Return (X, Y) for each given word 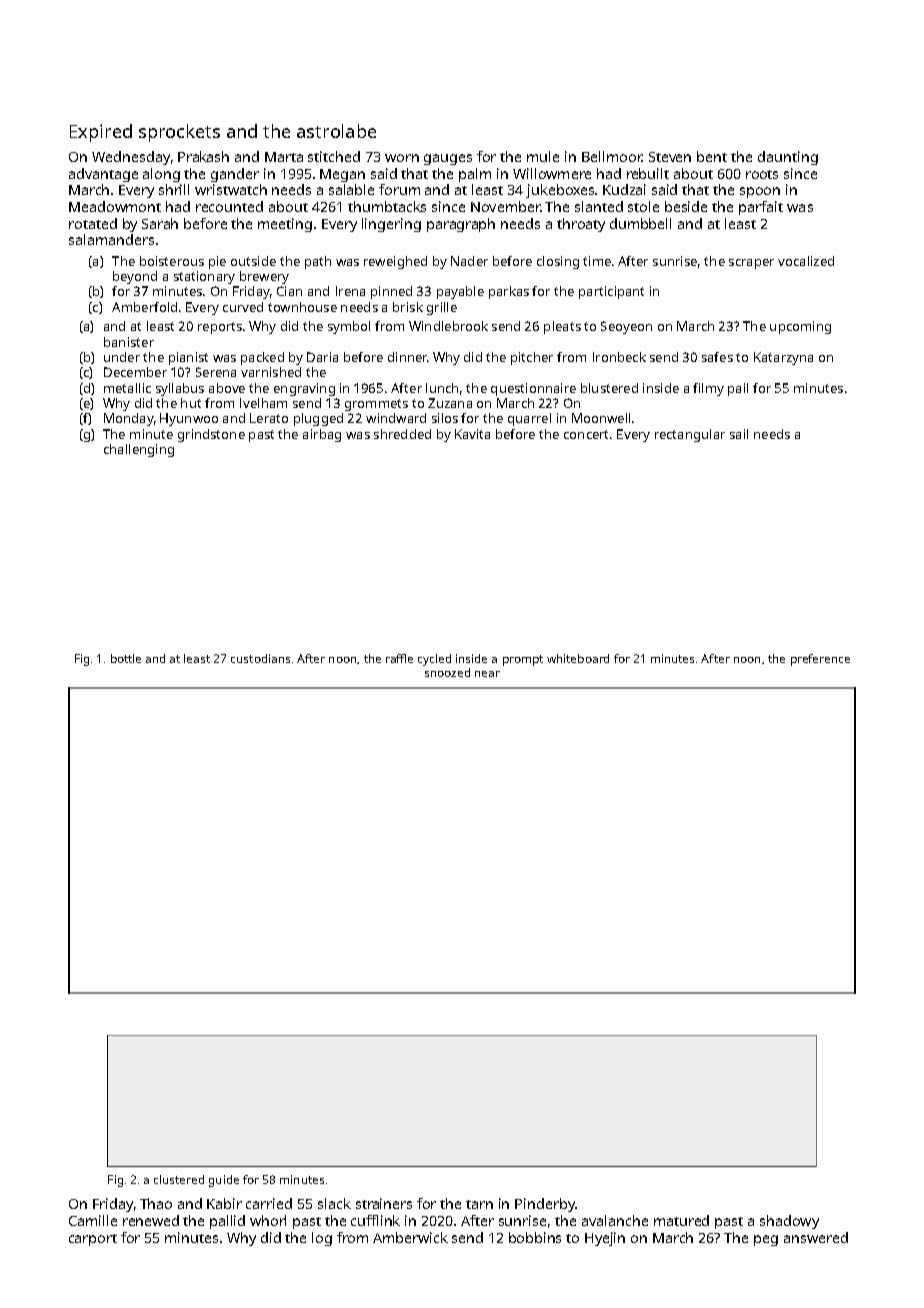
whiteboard (578, 658)
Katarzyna (783, 358)
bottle (126, 658)
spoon (760, 192)
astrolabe (336, 131)
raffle (399, 658)
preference (820, 660)
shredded (402, 434)
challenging (139, 450)
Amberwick (410, 1237)
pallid (227, 1222)
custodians (260, 658)
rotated (93, 223)
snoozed (447, 672)
